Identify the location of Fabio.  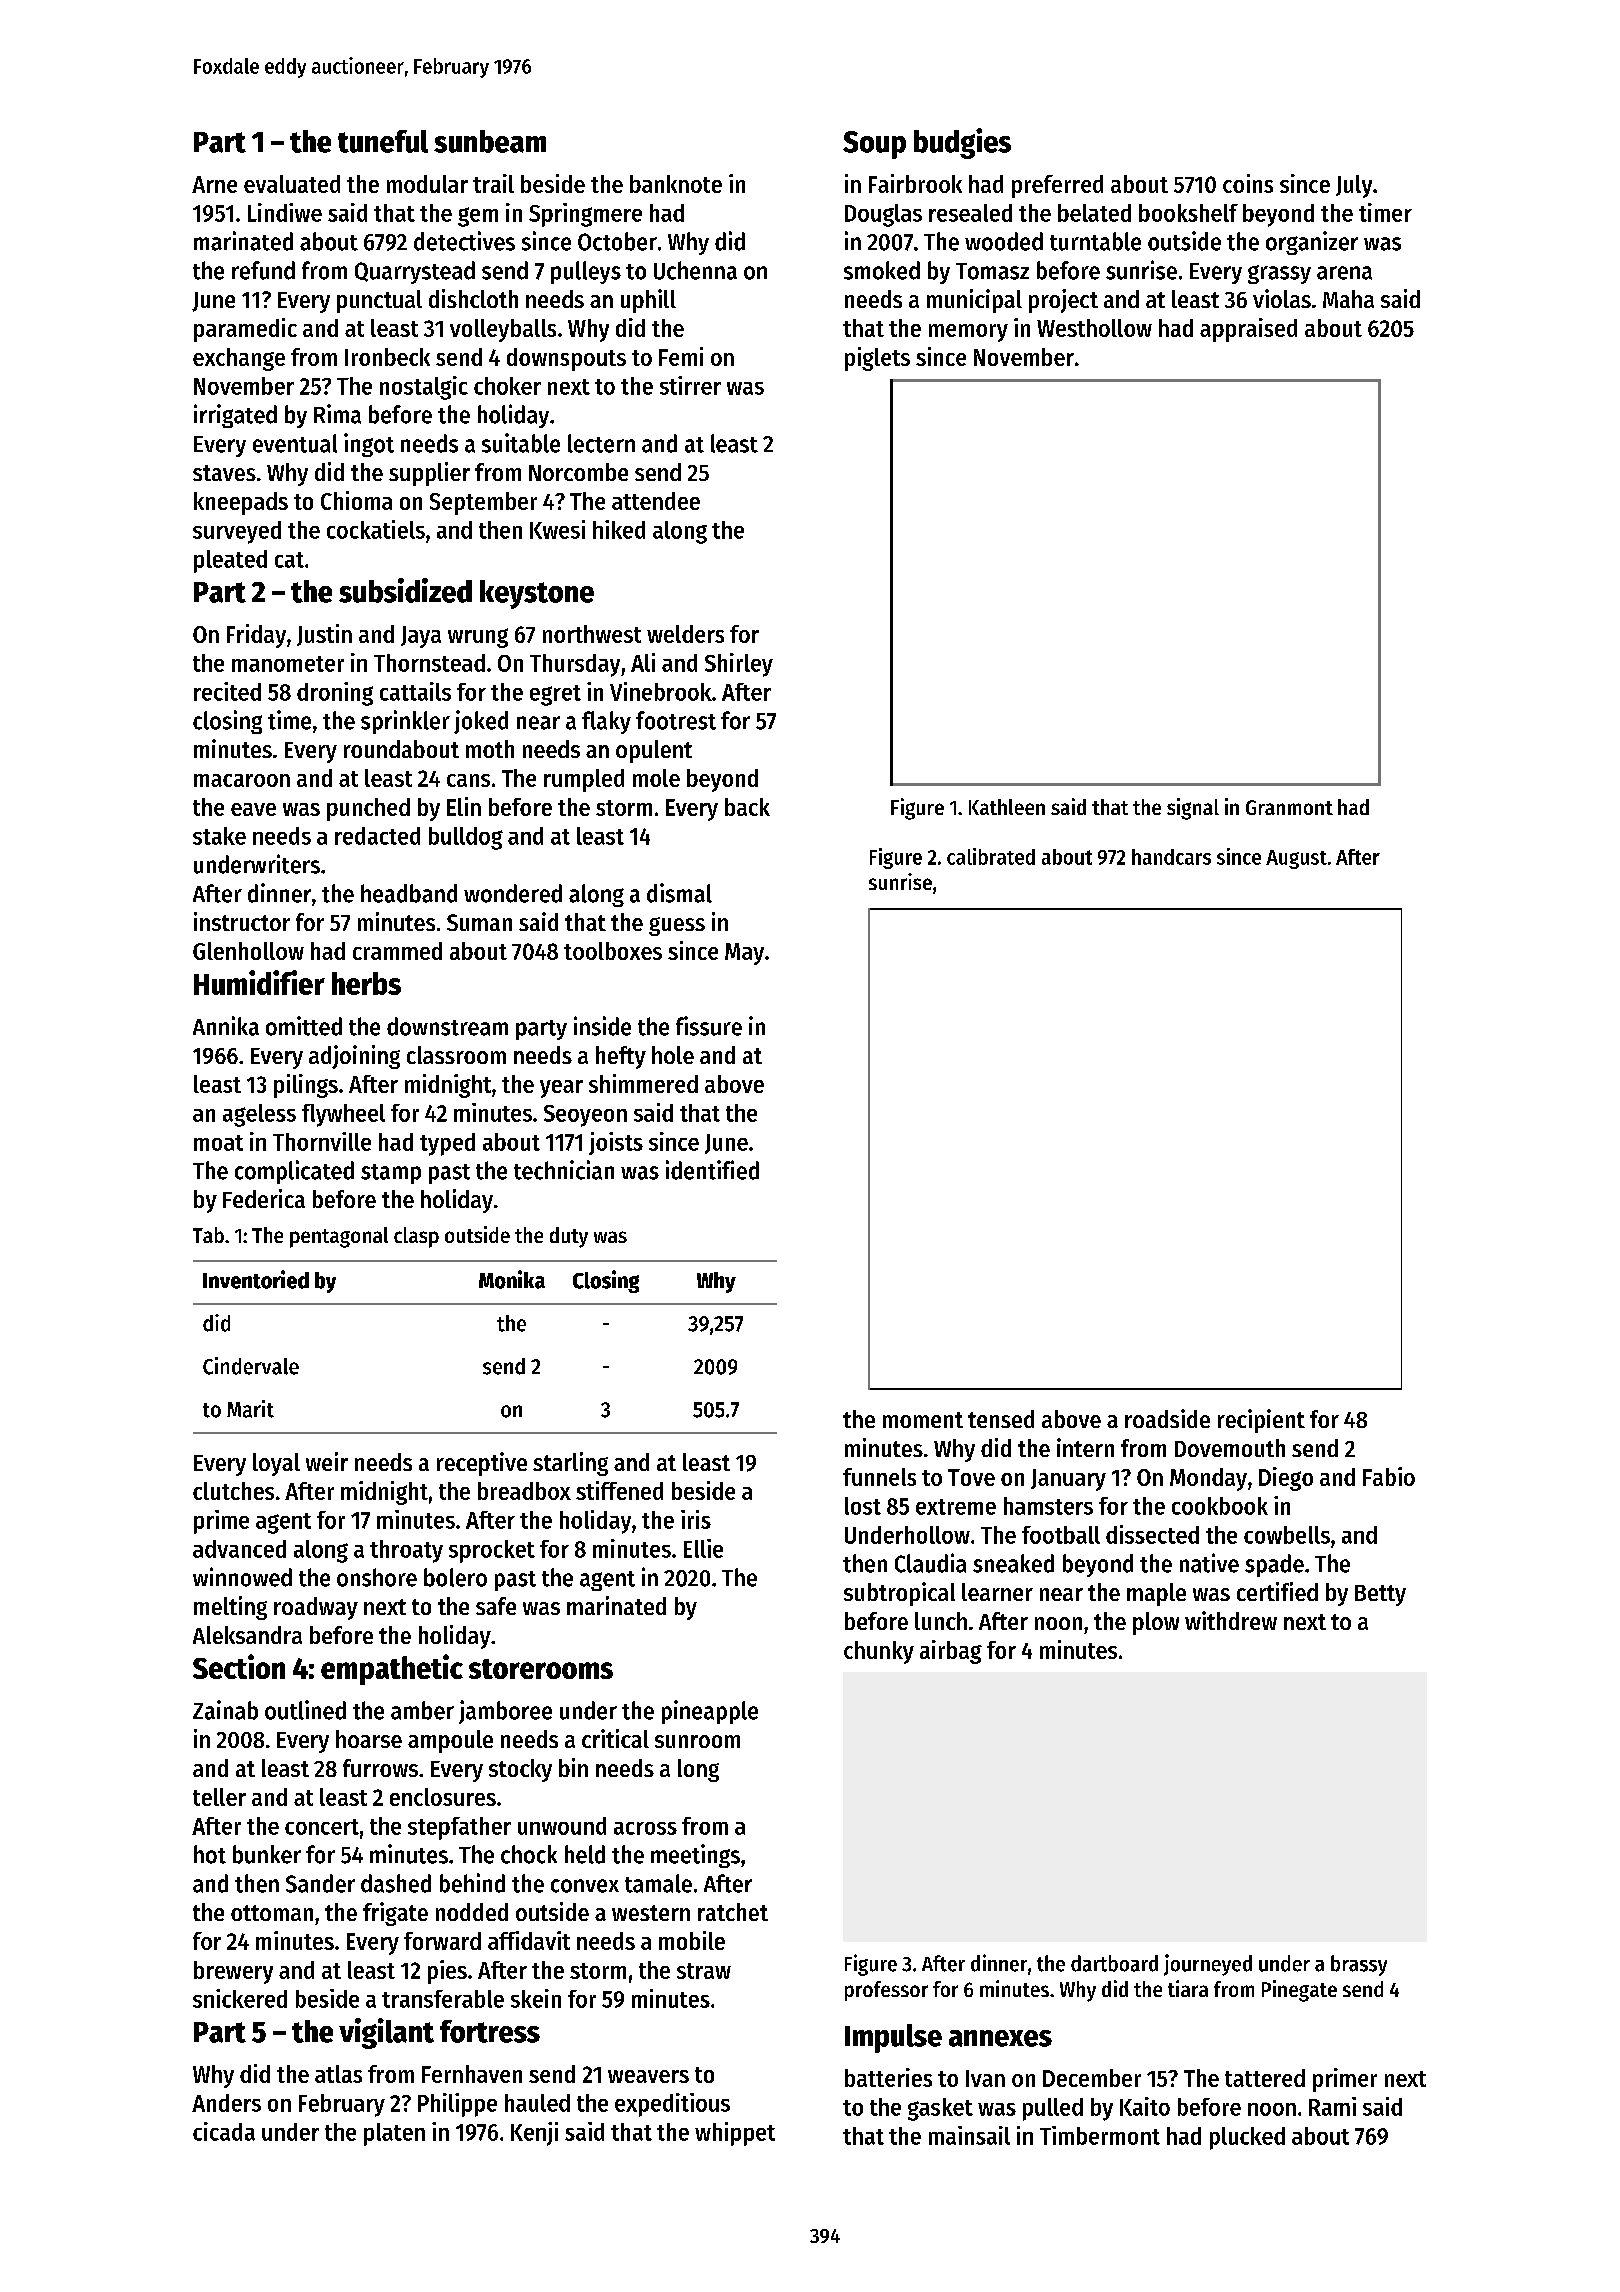
(1389, 1476).
